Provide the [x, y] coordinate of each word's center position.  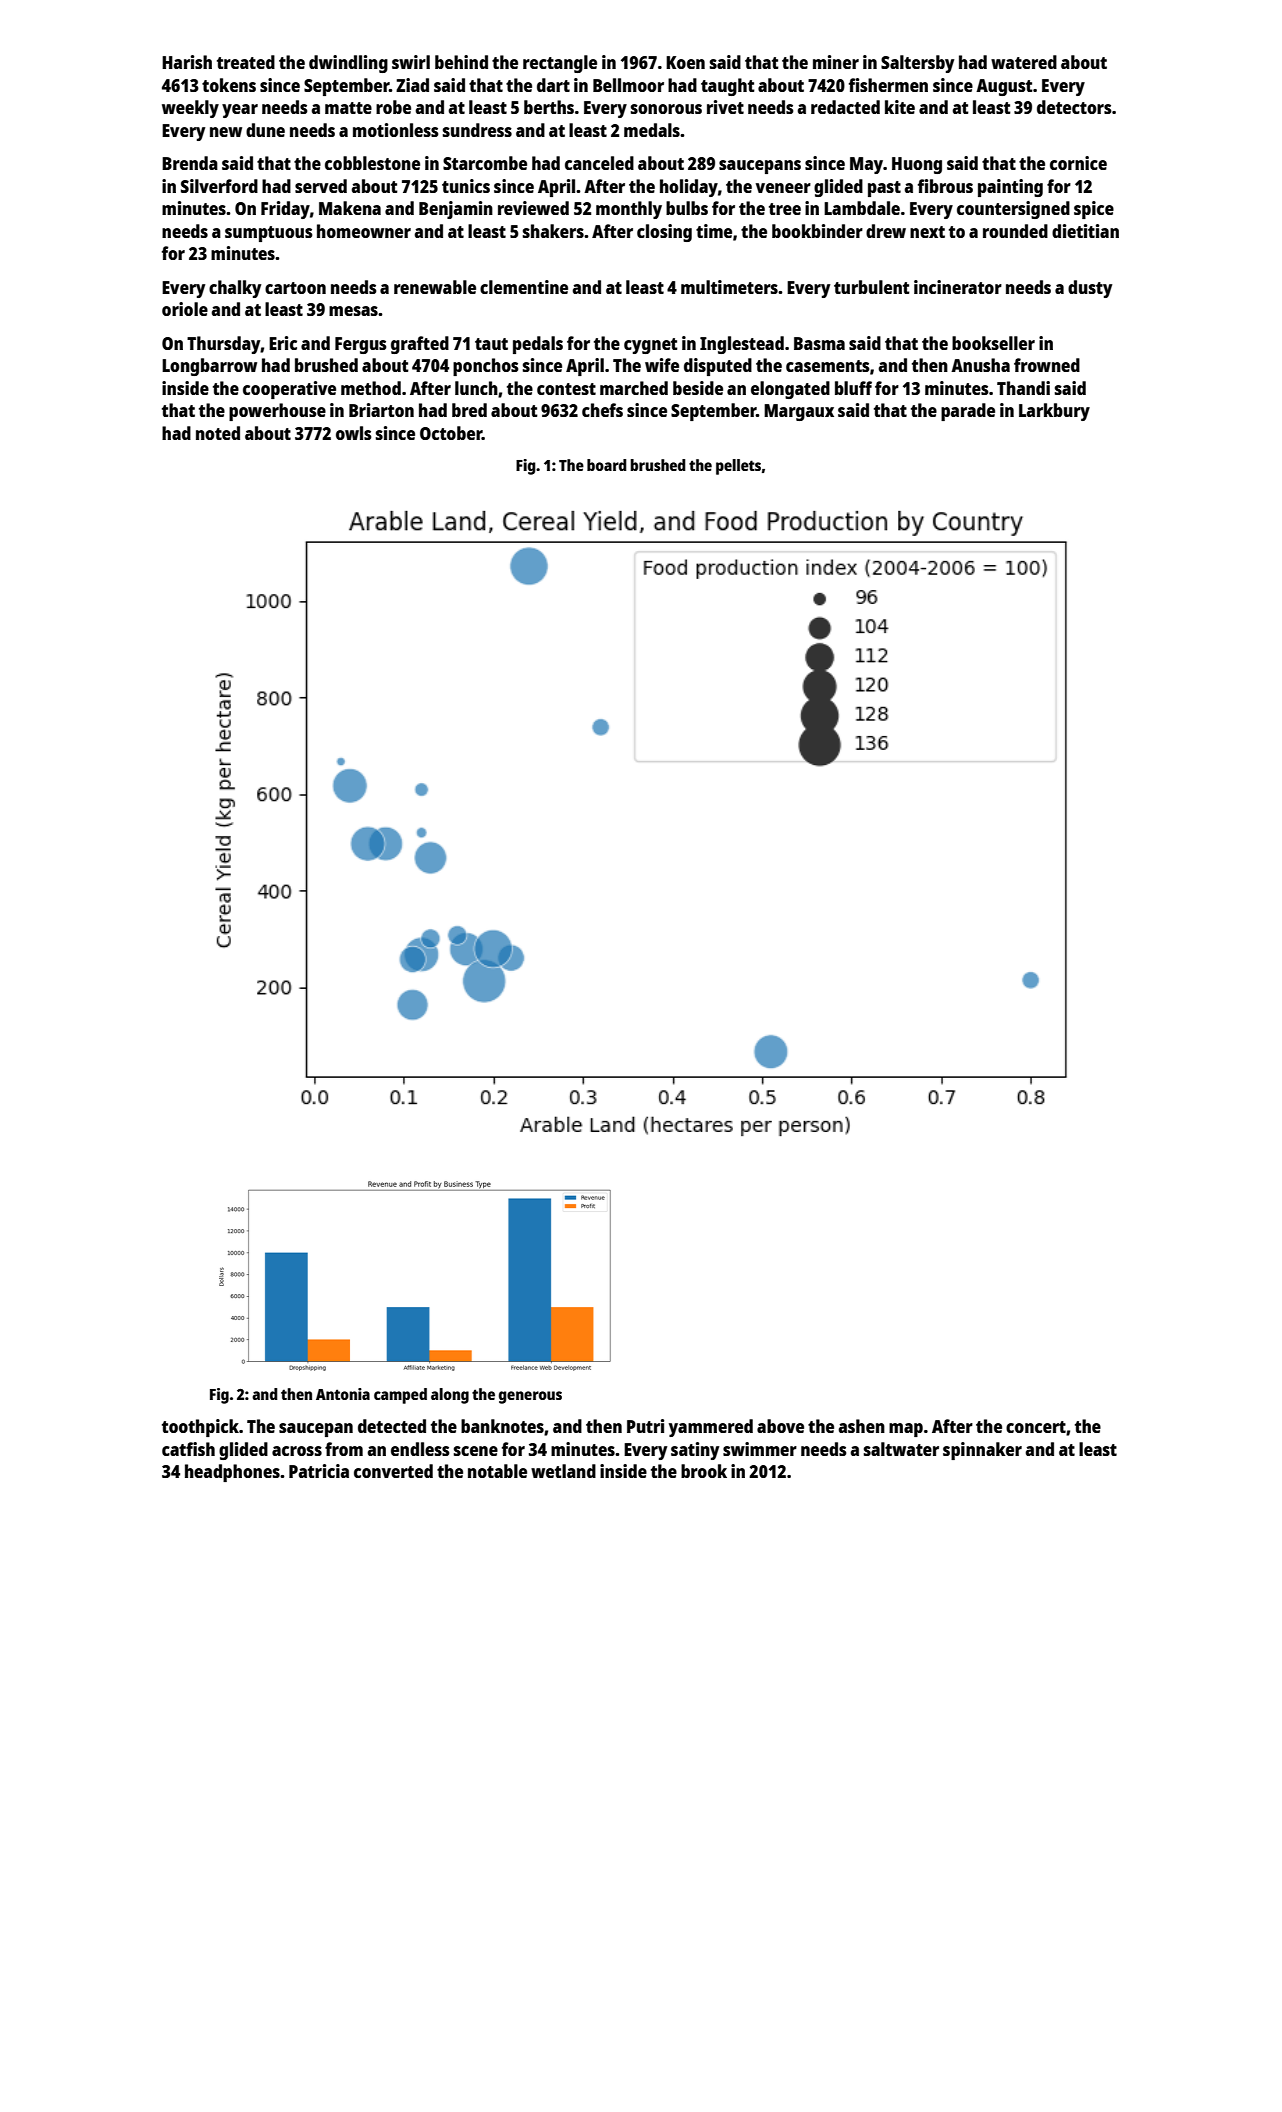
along [450, 1396]
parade [968, 412]
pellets [738, 467]
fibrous [945, 186]
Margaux [799, 412]
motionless [395, 130]
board [606, 465]
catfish [188, 1449]
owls [353, 433]
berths [549, 107]
